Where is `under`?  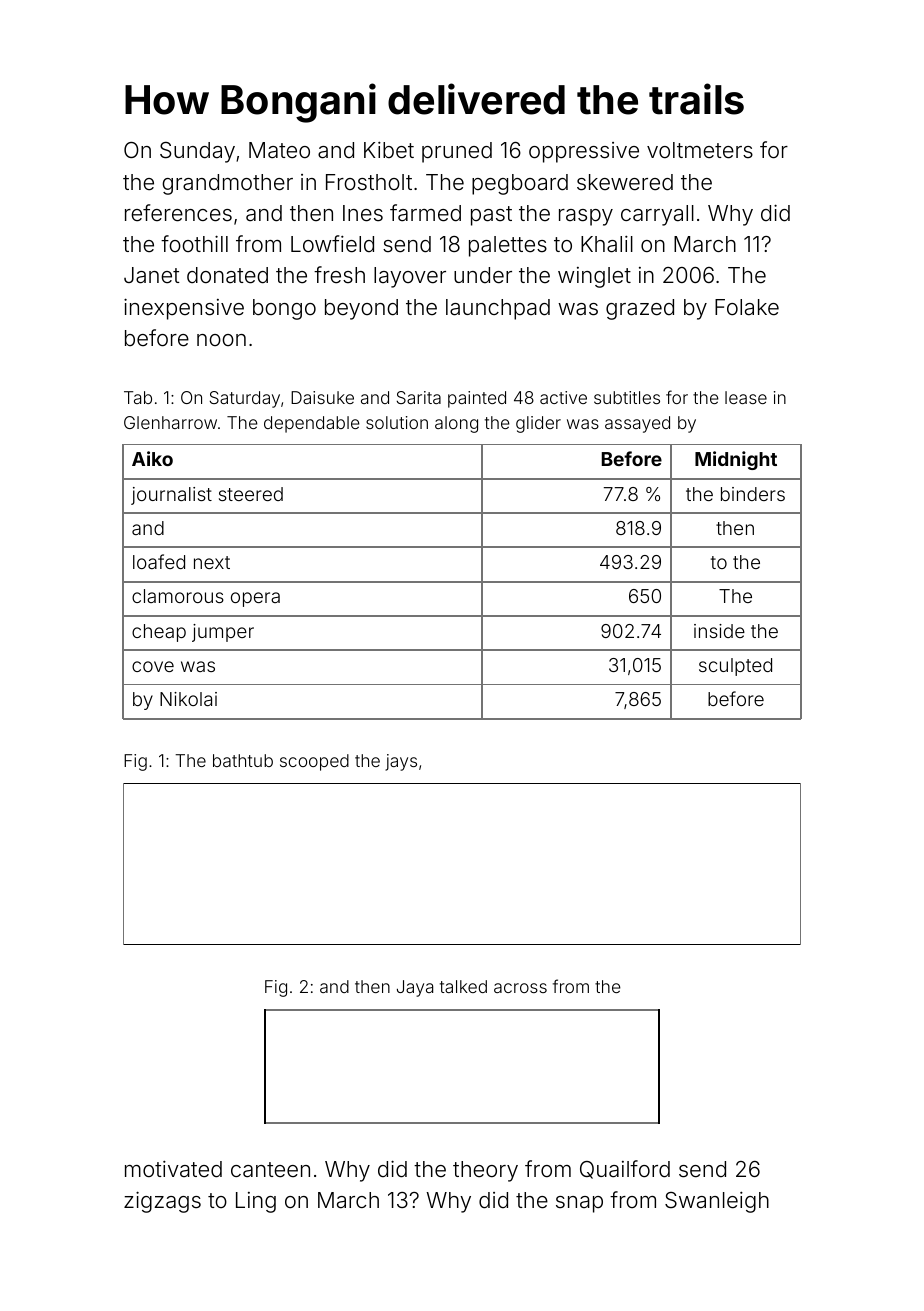 under is located at coordinates (483, 275).
